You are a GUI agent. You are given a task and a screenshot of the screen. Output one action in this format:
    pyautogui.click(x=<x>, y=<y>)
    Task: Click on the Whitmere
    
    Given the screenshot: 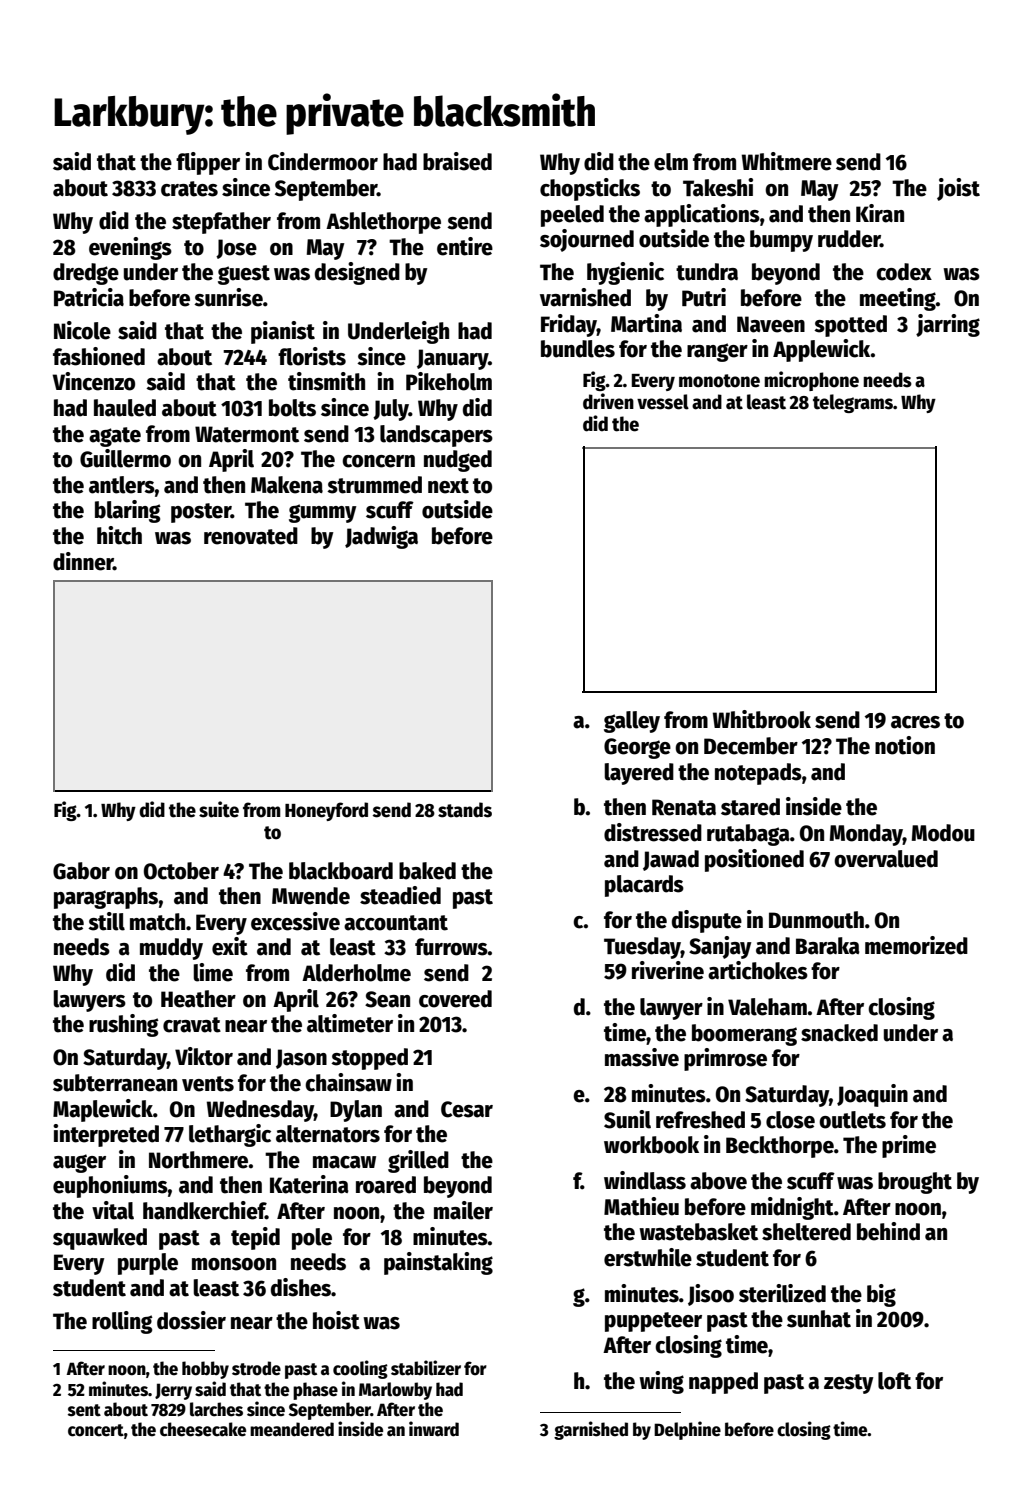 What is the action you would take?
    pyautogui.click(x=787, y=161)
